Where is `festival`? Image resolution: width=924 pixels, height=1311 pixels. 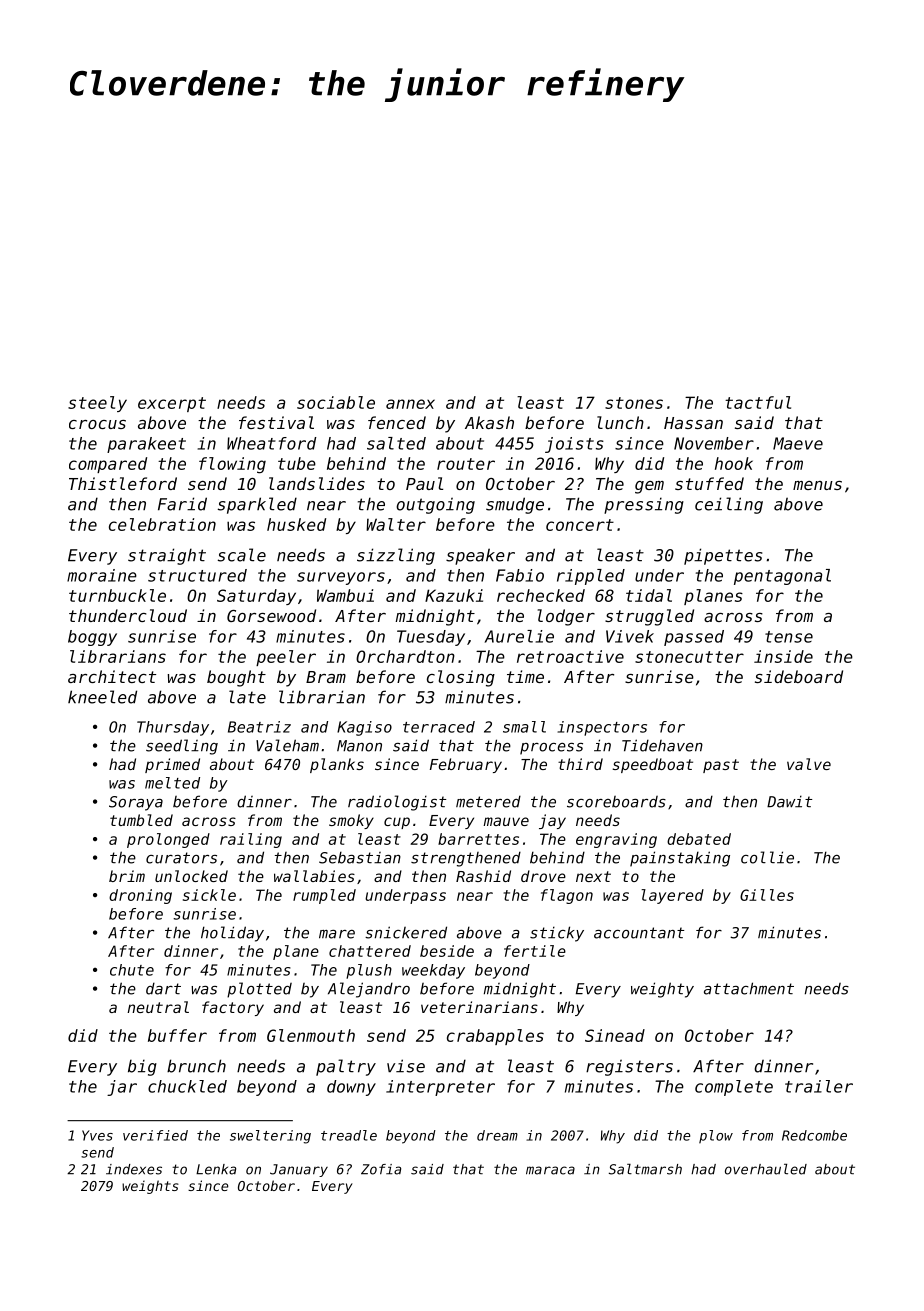 festival is located at coordinates (276, 422).
